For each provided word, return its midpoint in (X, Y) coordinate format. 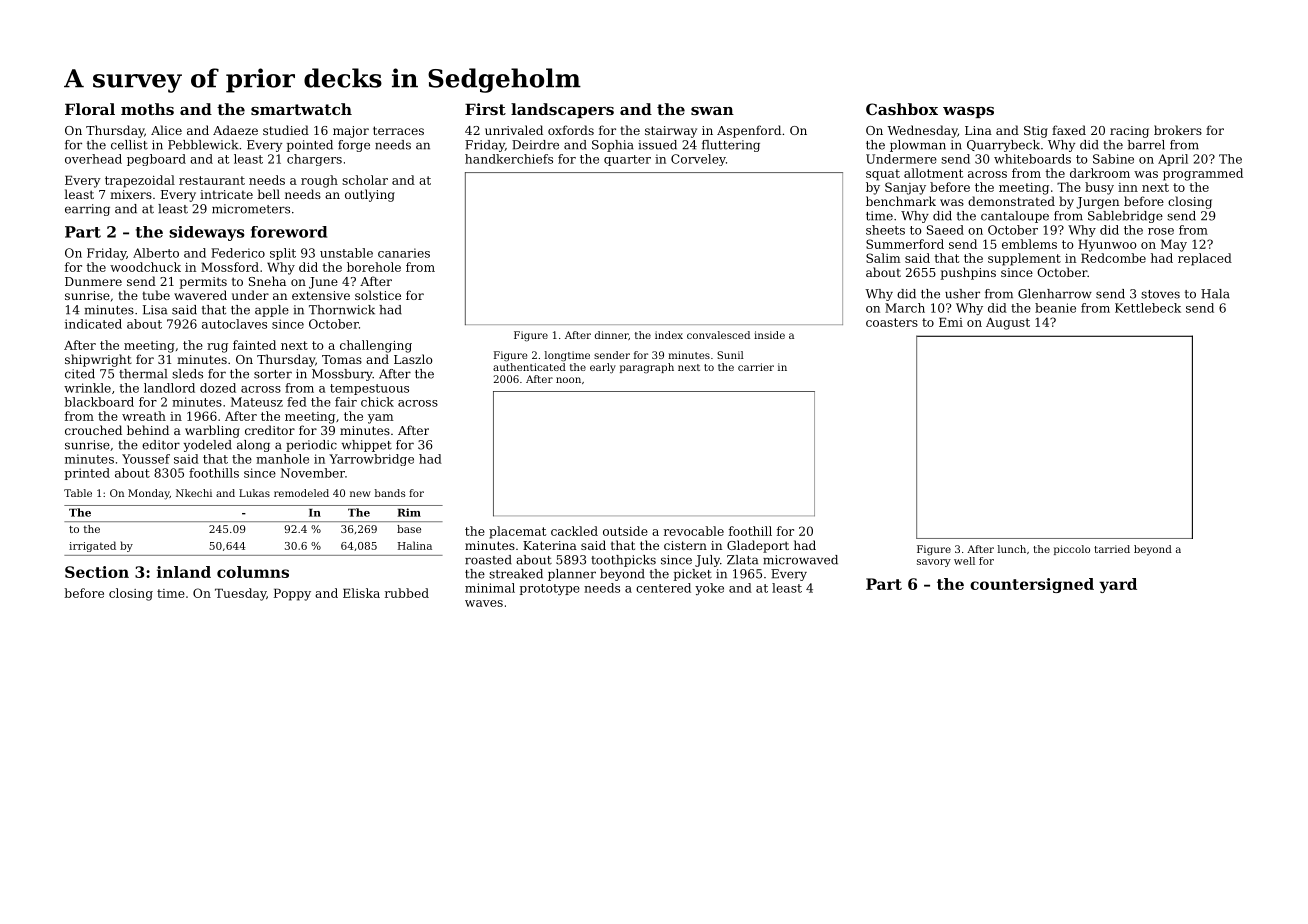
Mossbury (342, 375)
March (905, 308)
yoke (709, 589)
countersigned (1032, 585)
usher (962, 294)
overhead (93, 159)
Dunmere (93, 281)
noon (568, 380)
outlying (370, 195)
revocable (694, 531)
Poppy (292, 594)
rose (1161, 231)
